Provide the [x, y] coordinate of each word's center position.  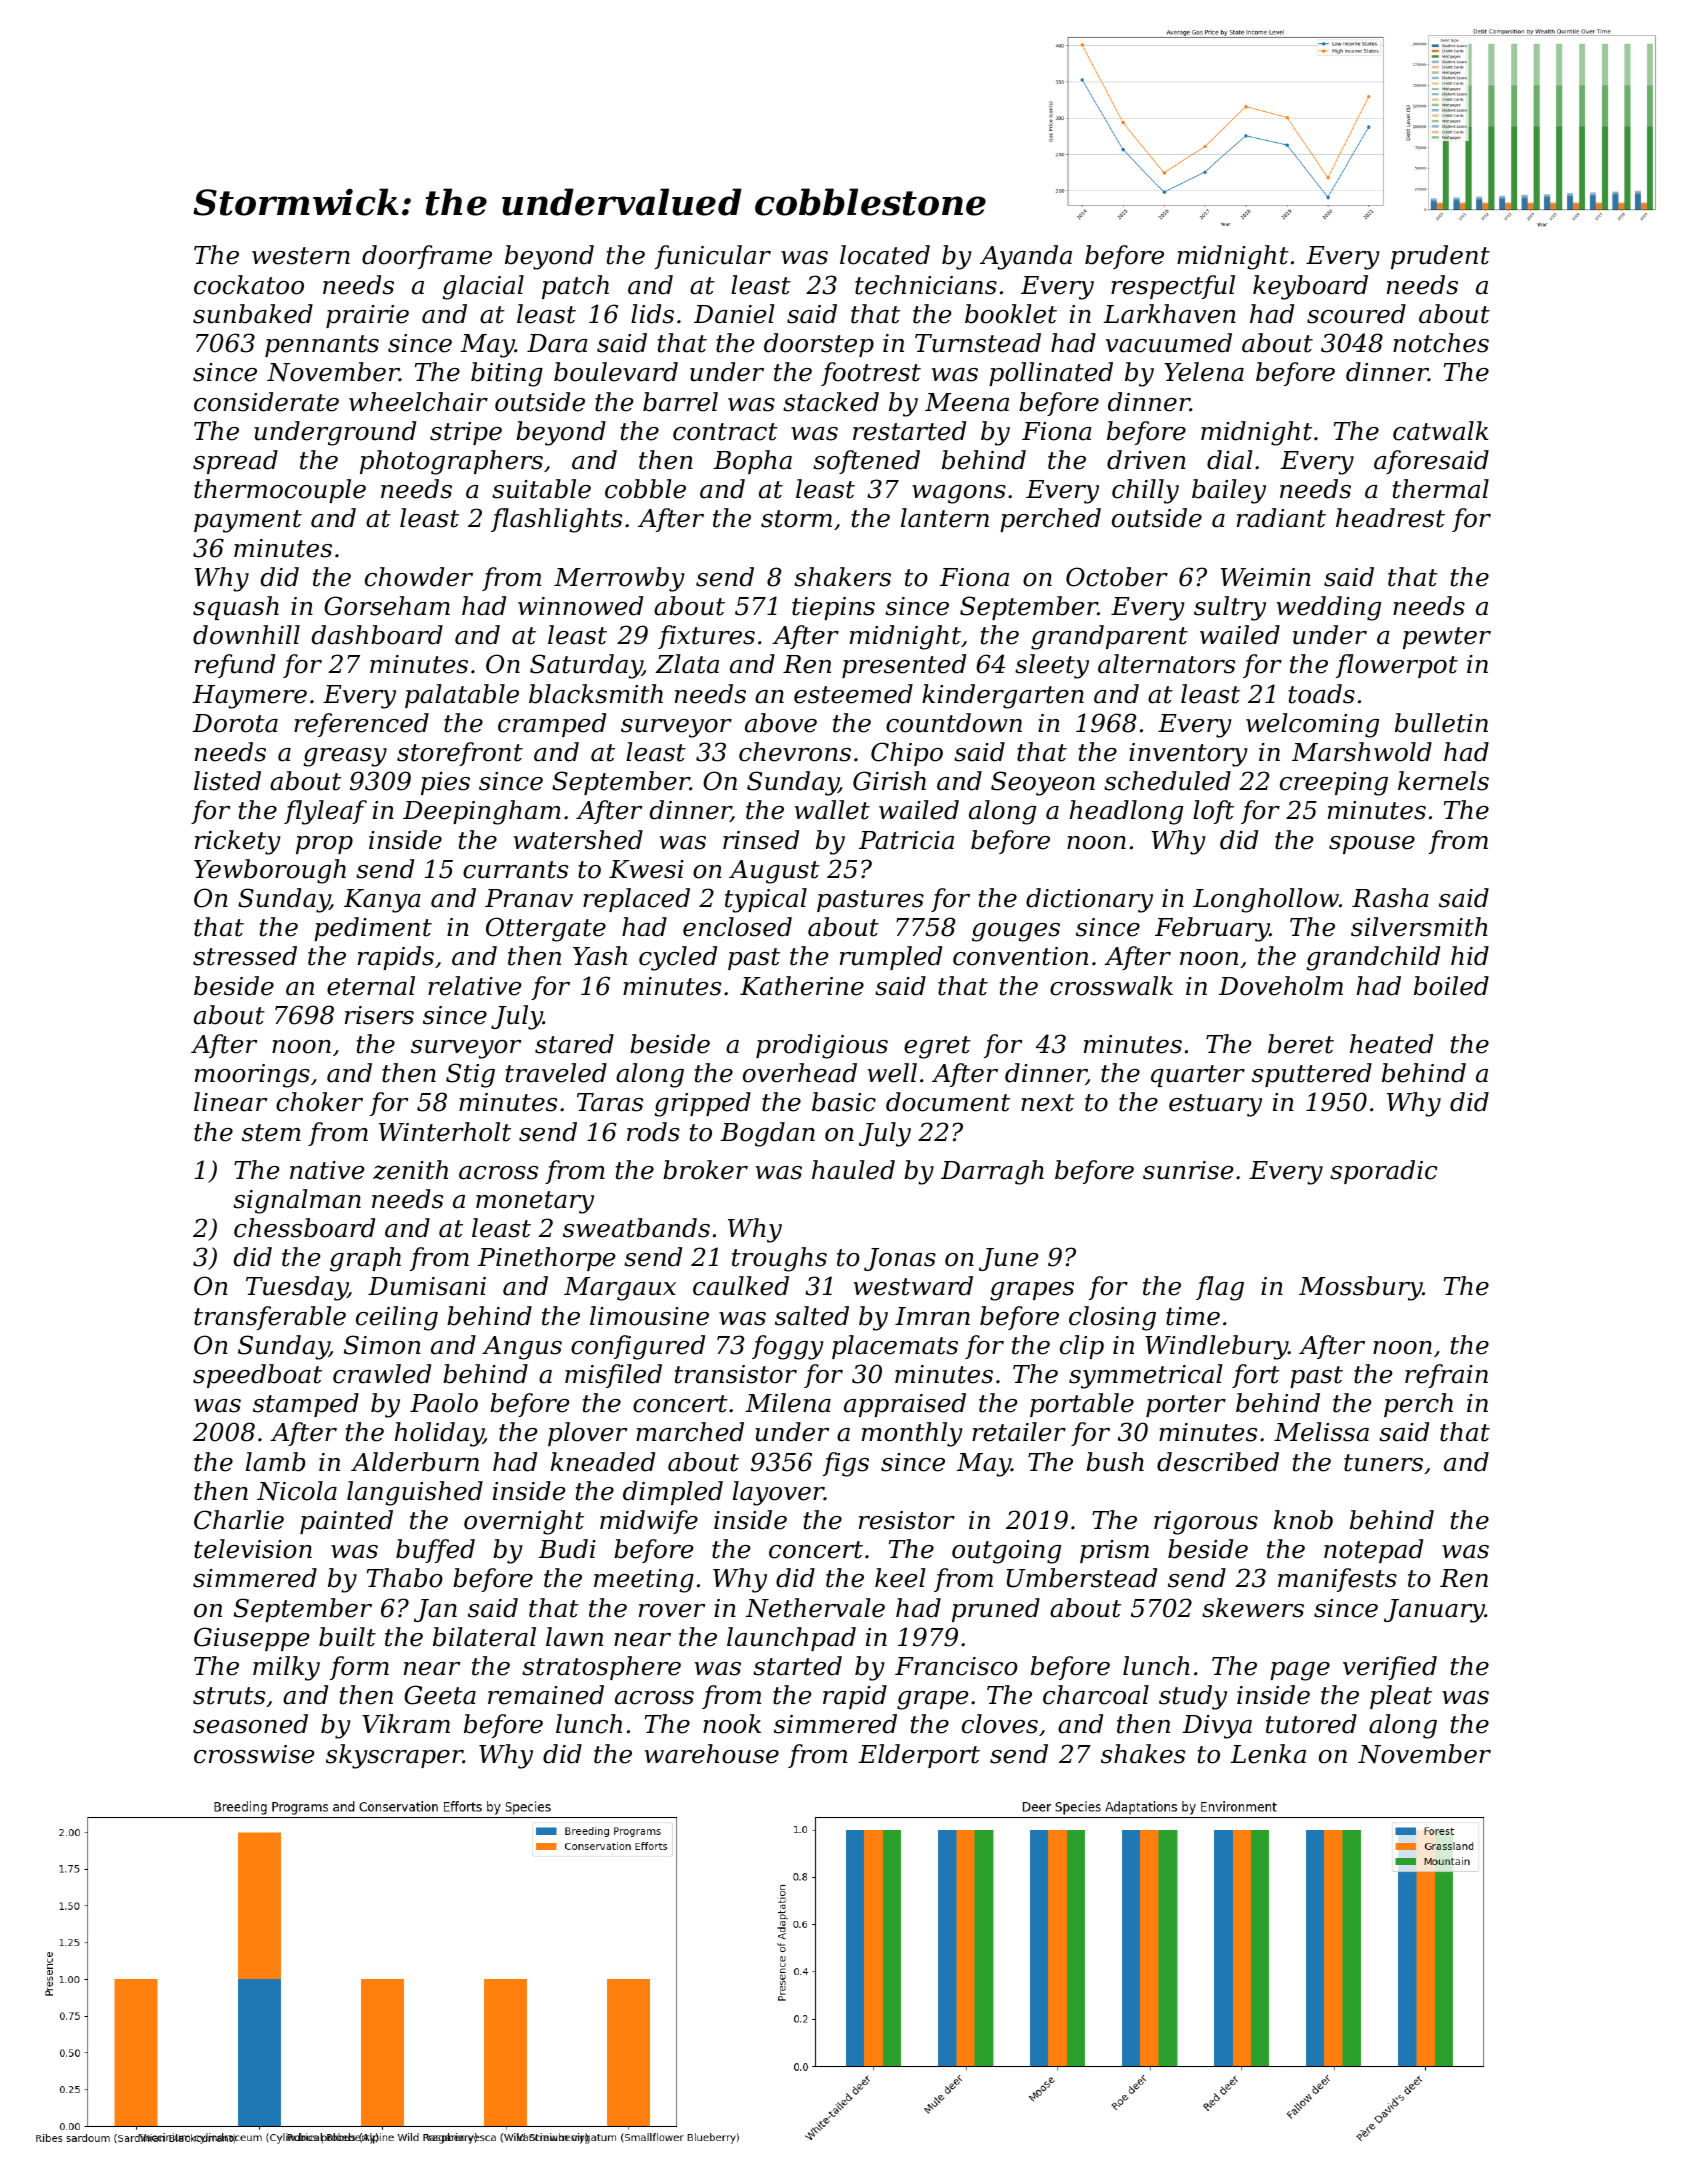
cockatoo [249, 285]
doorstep [819, 345]
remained [546, 1695]
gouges [1016, 932]
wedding [1329, 608]
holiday [439, 1434]
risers [379, 1015]
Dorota [235, 723]
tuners [1383, 1463]
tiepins [833, 608]
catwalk [1440, 431]
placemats [895, 1347]
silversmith [1419, 927]
